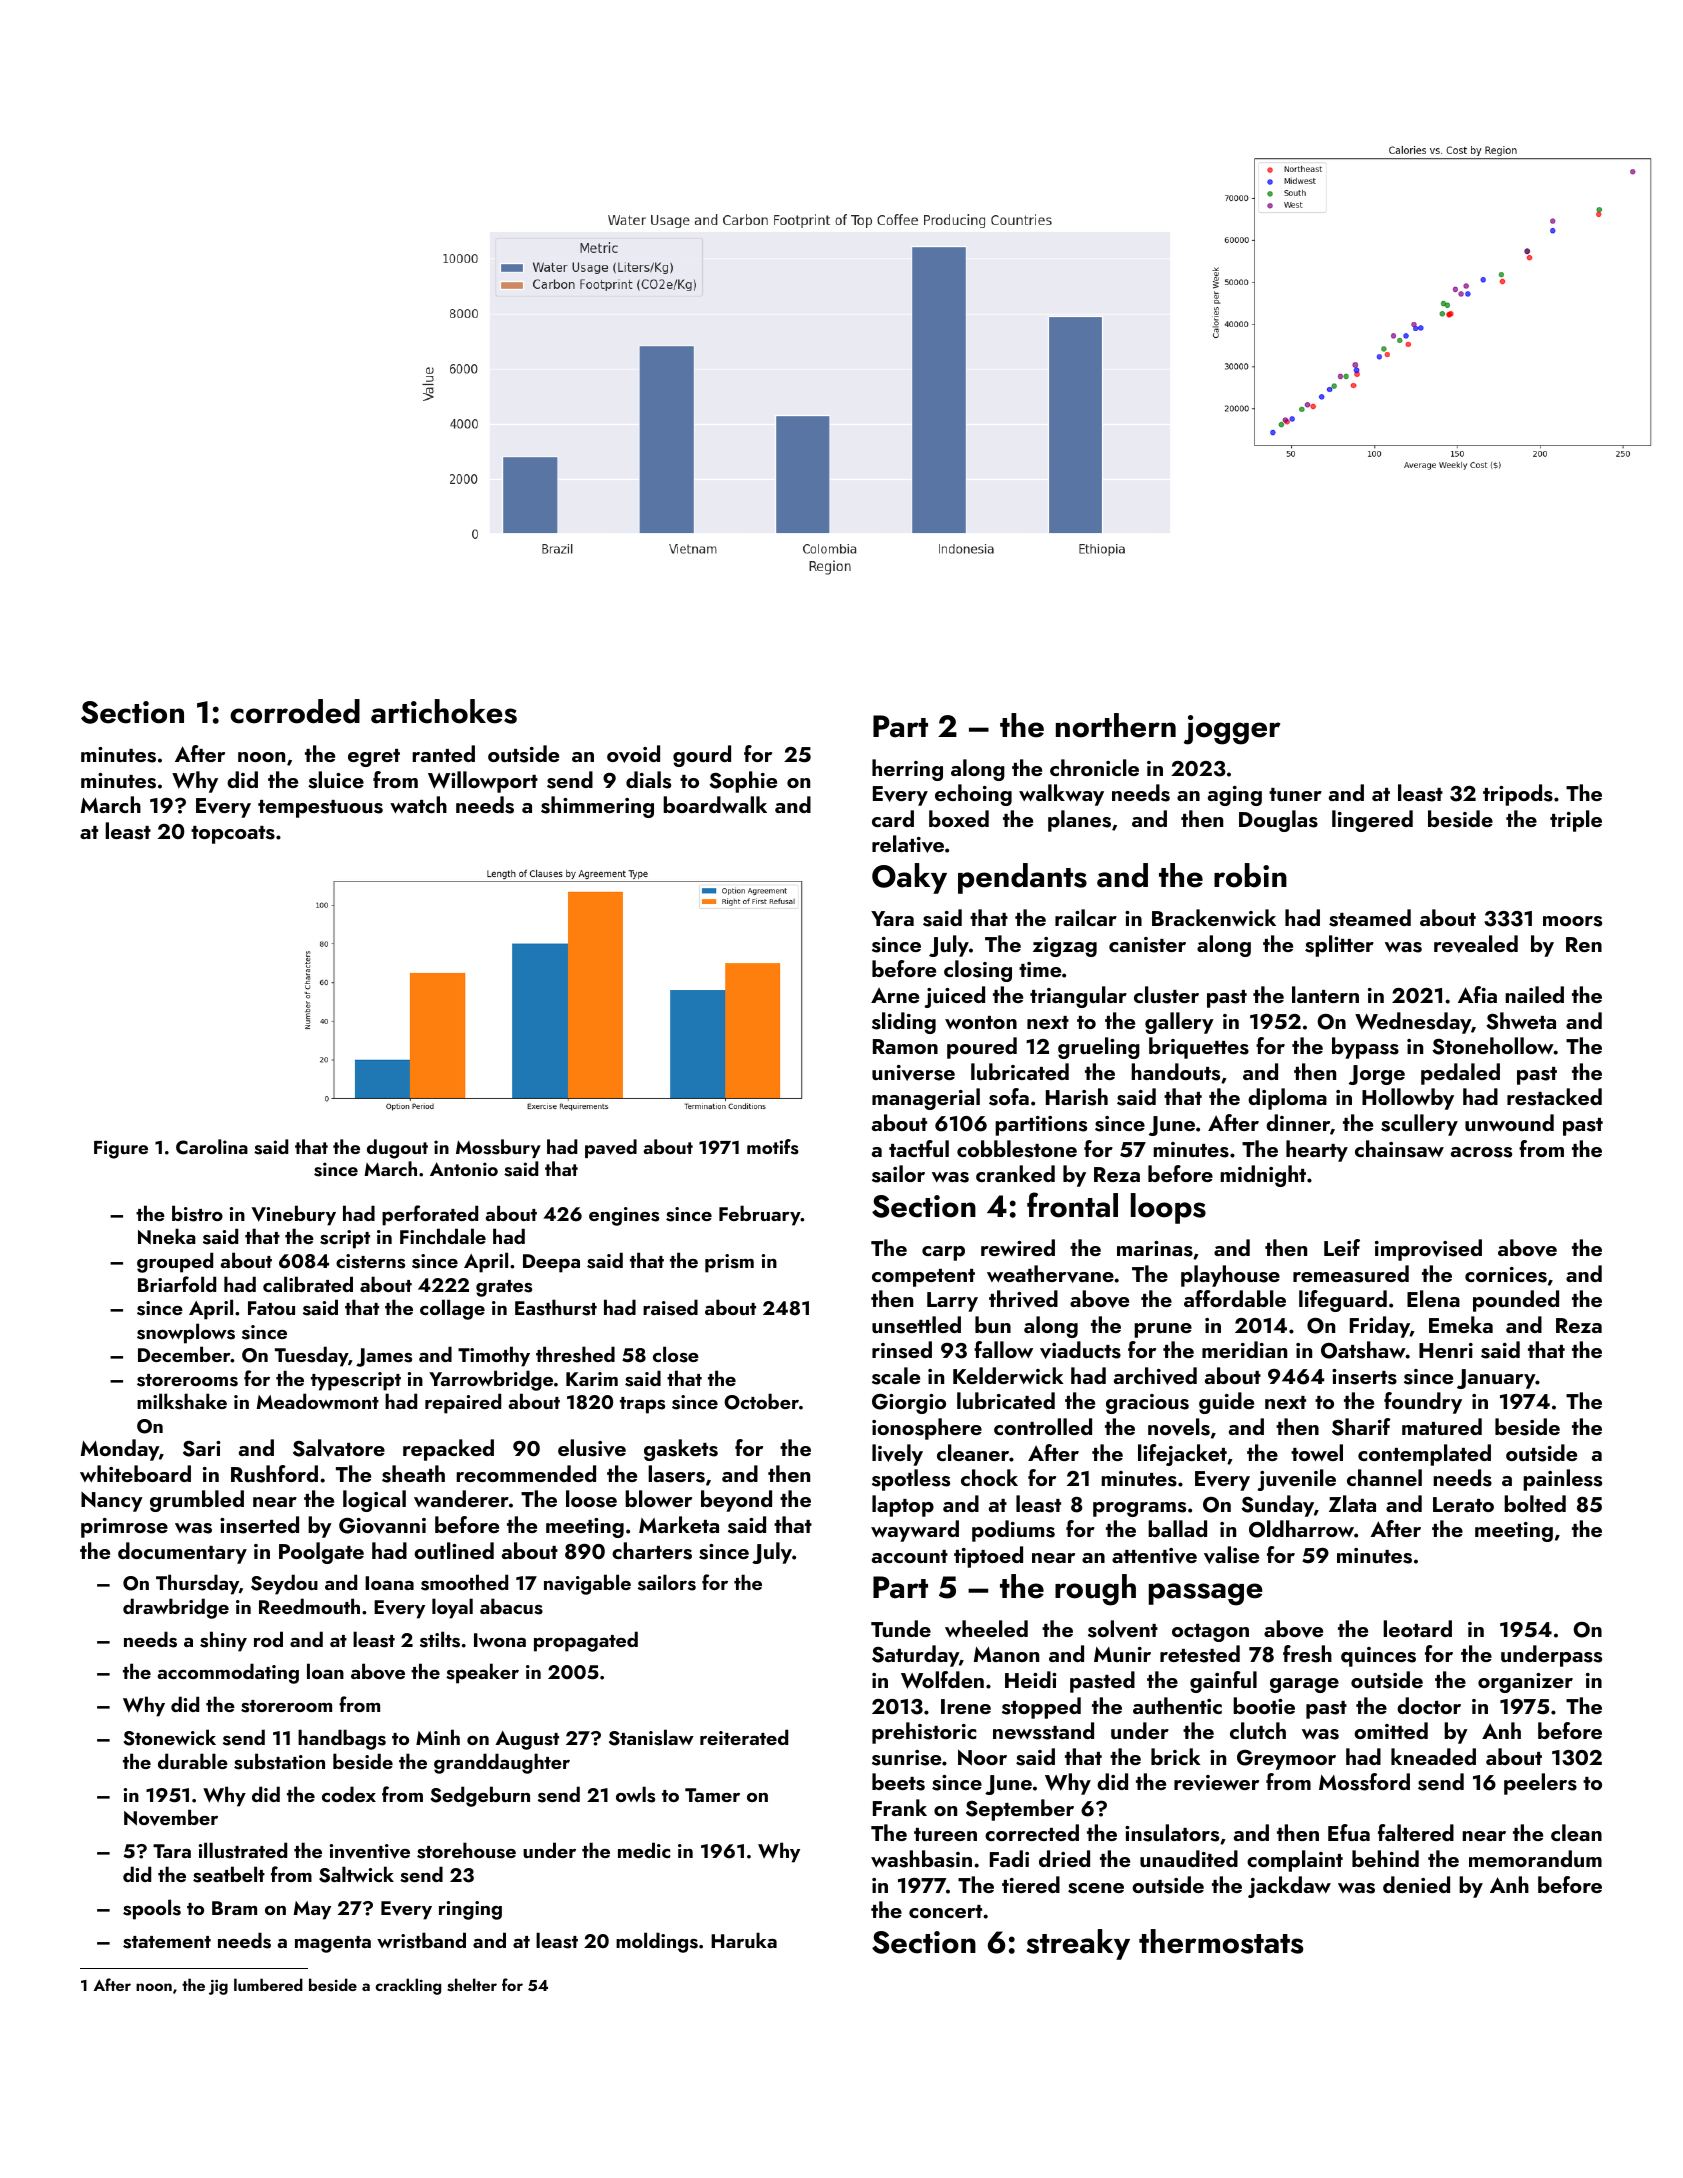 This document has height=2178, width=1683. What do you see at coordinates (1116, 725) in the document?
I see `northern` at bounding box center [1116, 725].
